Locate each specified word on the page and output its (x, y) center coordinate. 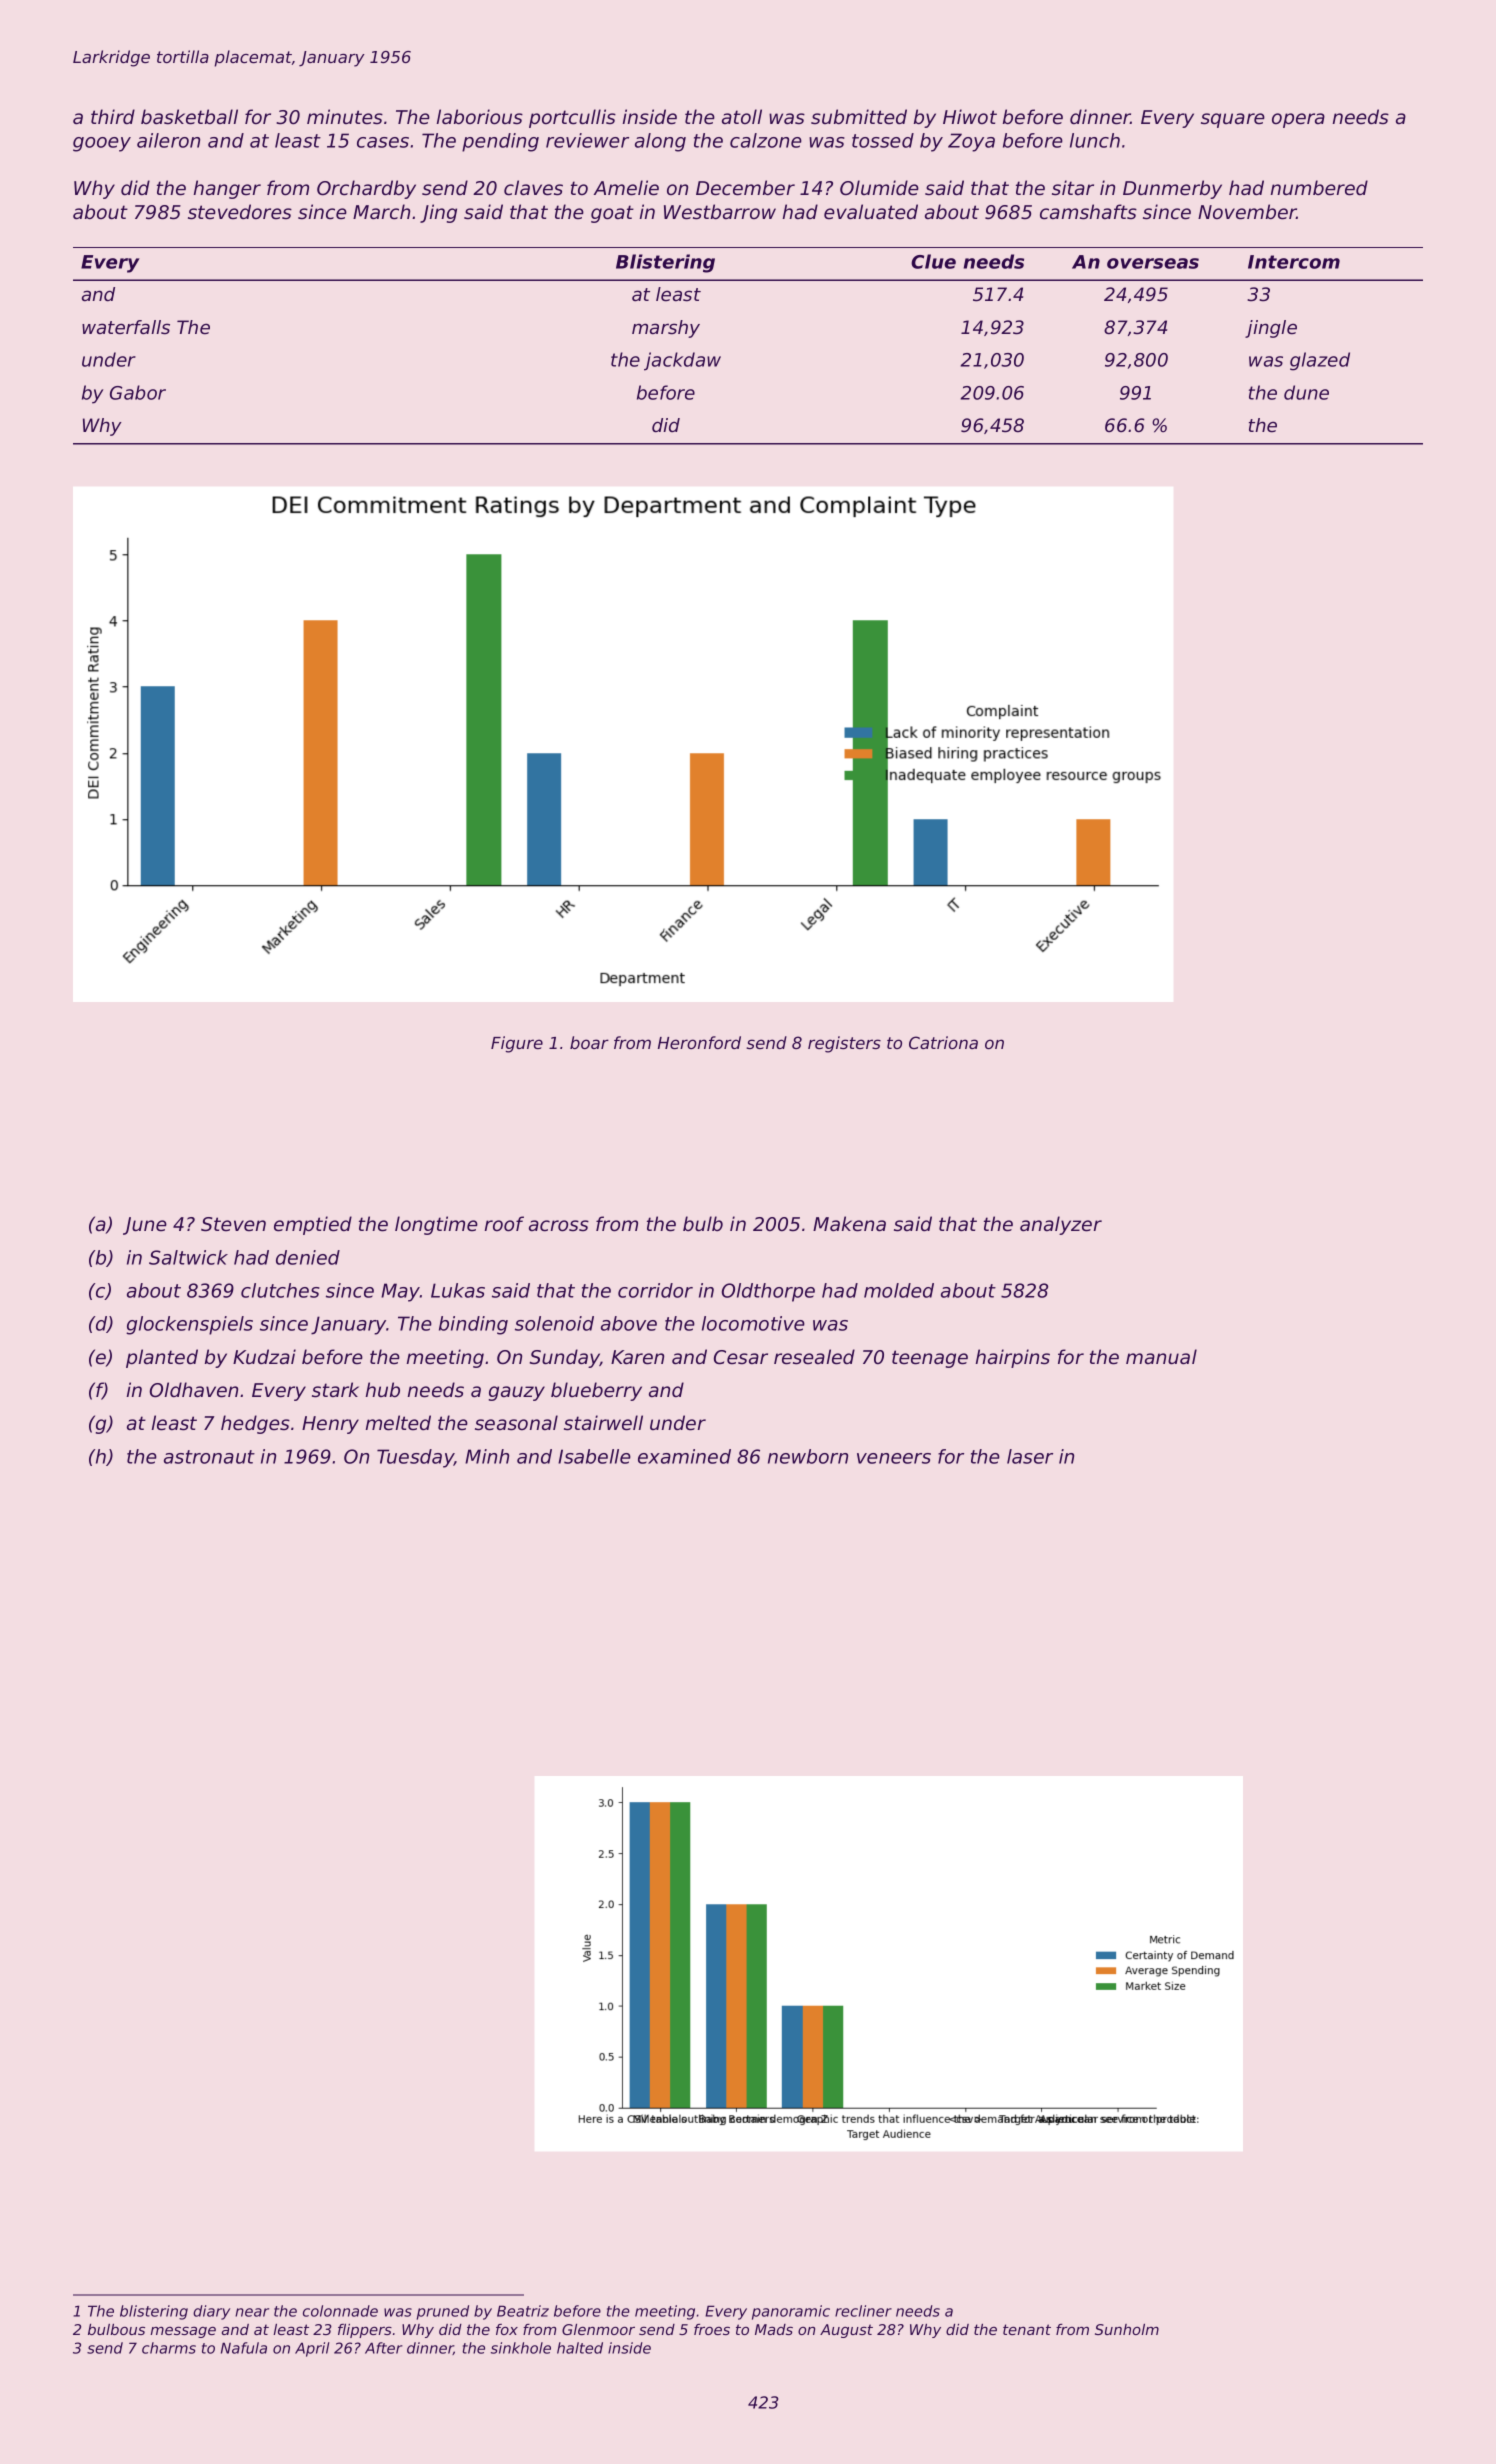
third (113, 116)
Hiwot (970, 116)
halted (580, 2348)
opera (1298, 120)
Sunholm (1127, 2329)
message (183, 2332)
